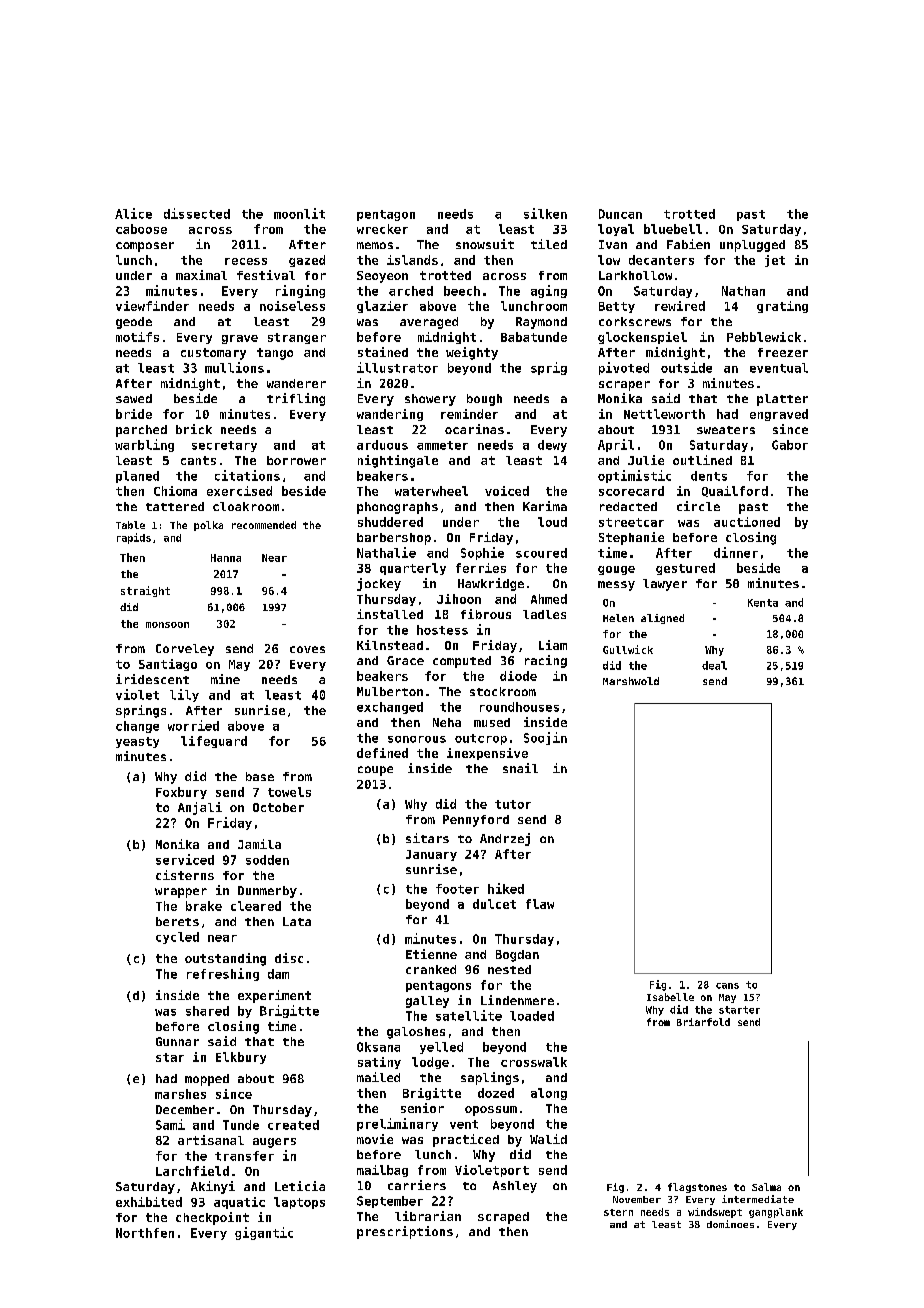  I want to click on silken, so click(545, 213).
